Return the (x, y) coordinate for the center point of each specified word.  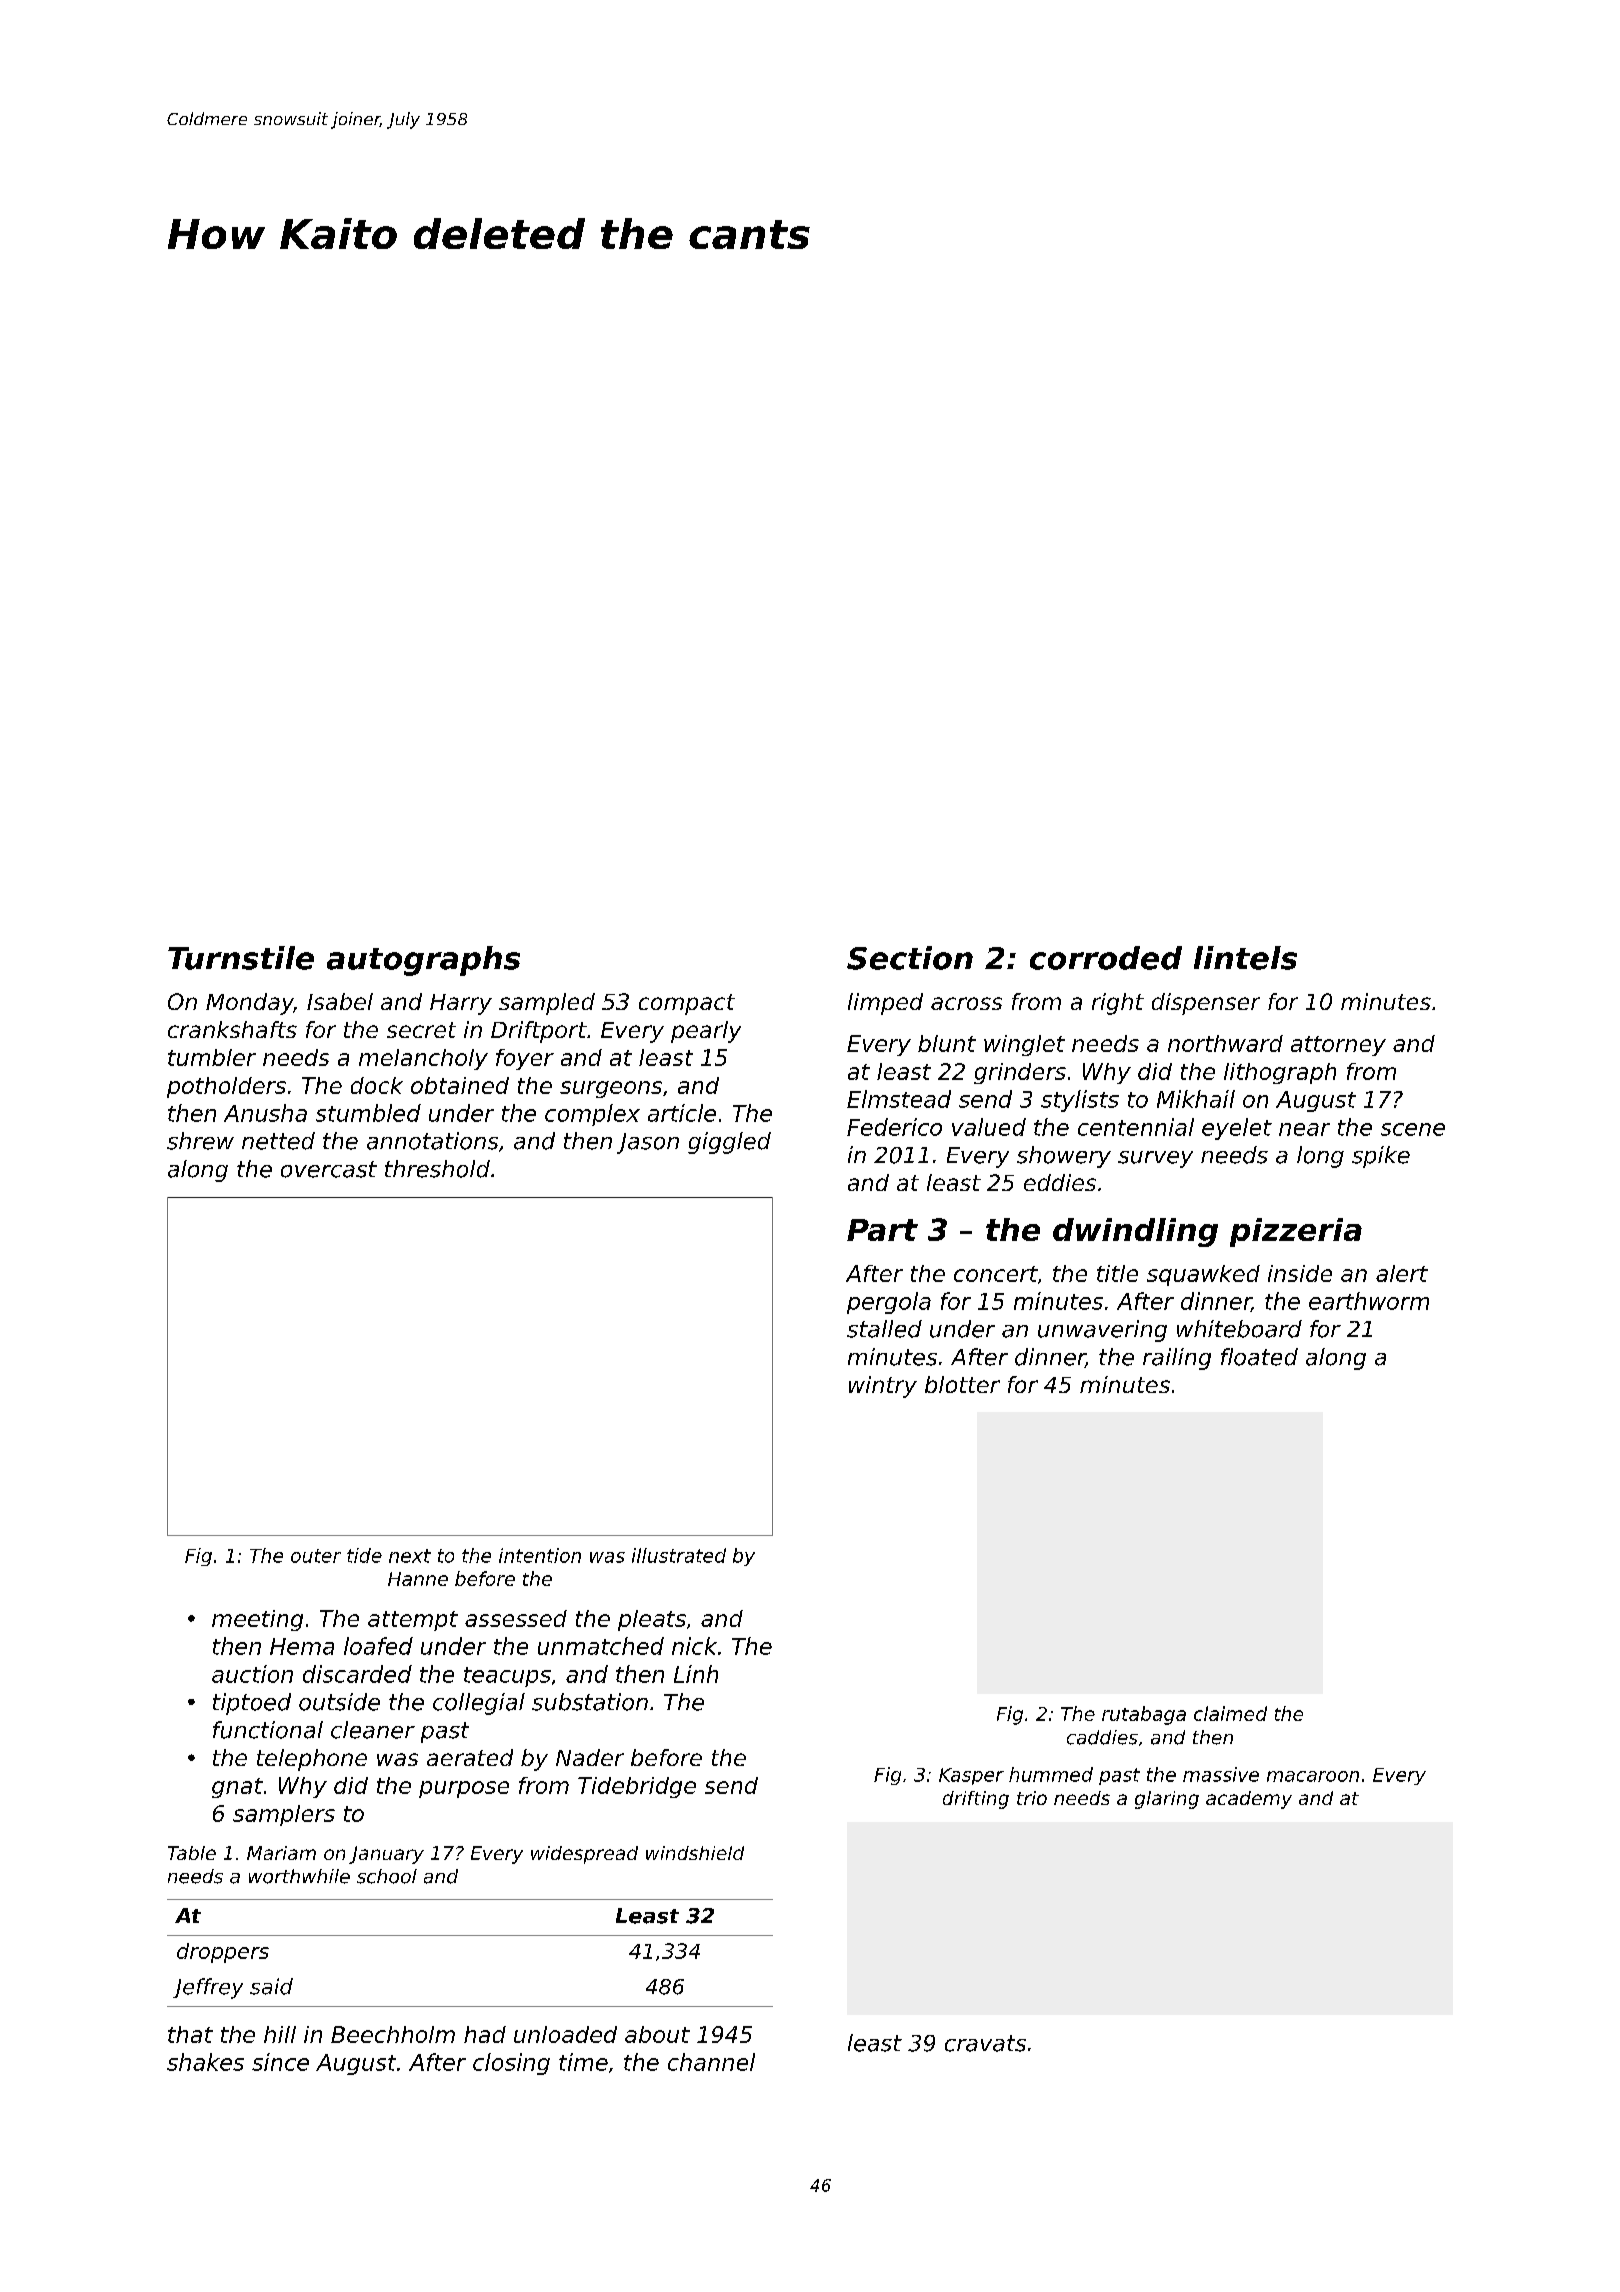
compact (687, 1004)
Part (882, 1230)
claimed (1230, 1713)
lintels (1245, 958)
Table (192, 1853)
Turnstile (241, 958)
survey (1155, 1159)
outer (316, 1556)
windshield (695, 1853)
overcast (329, 1169)
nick (694, 1646)
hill (280, 2034)
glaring (1167, 1800)
